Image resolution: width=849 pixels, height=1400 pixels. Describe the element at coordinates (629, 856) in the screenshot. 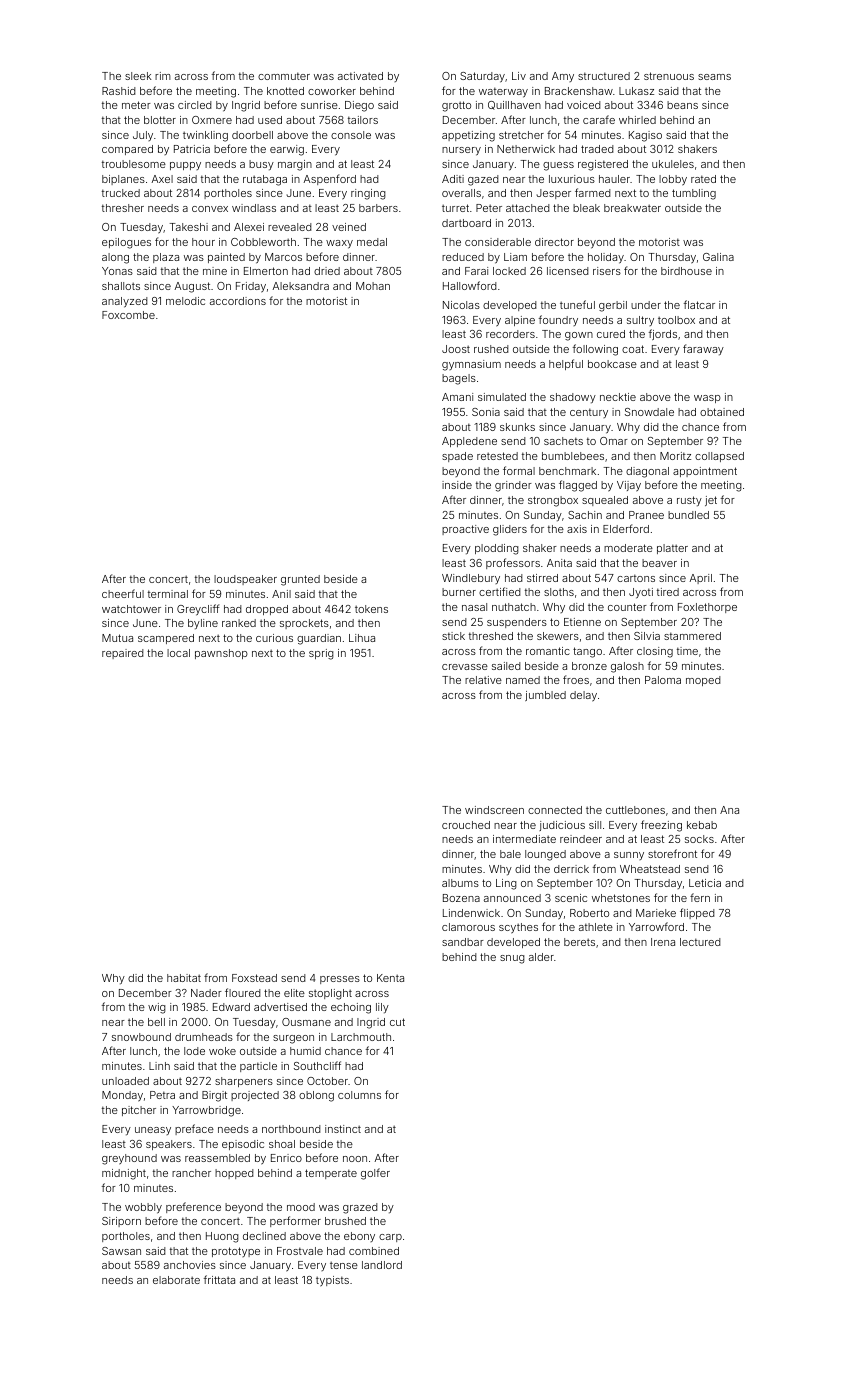

I see `sunny` at that location.
